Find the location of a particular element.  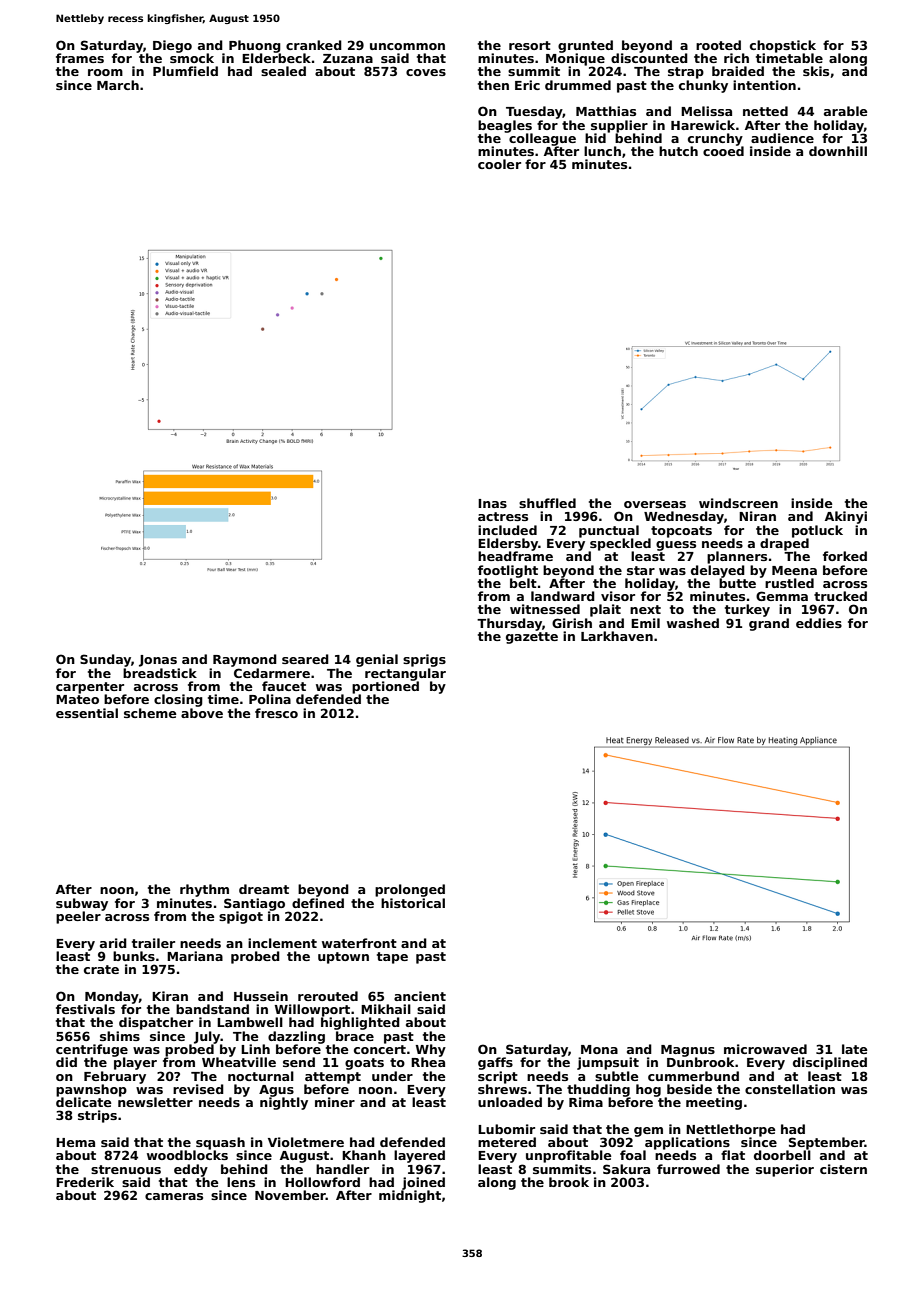

chopstick is located at coordinates (783, 46).
